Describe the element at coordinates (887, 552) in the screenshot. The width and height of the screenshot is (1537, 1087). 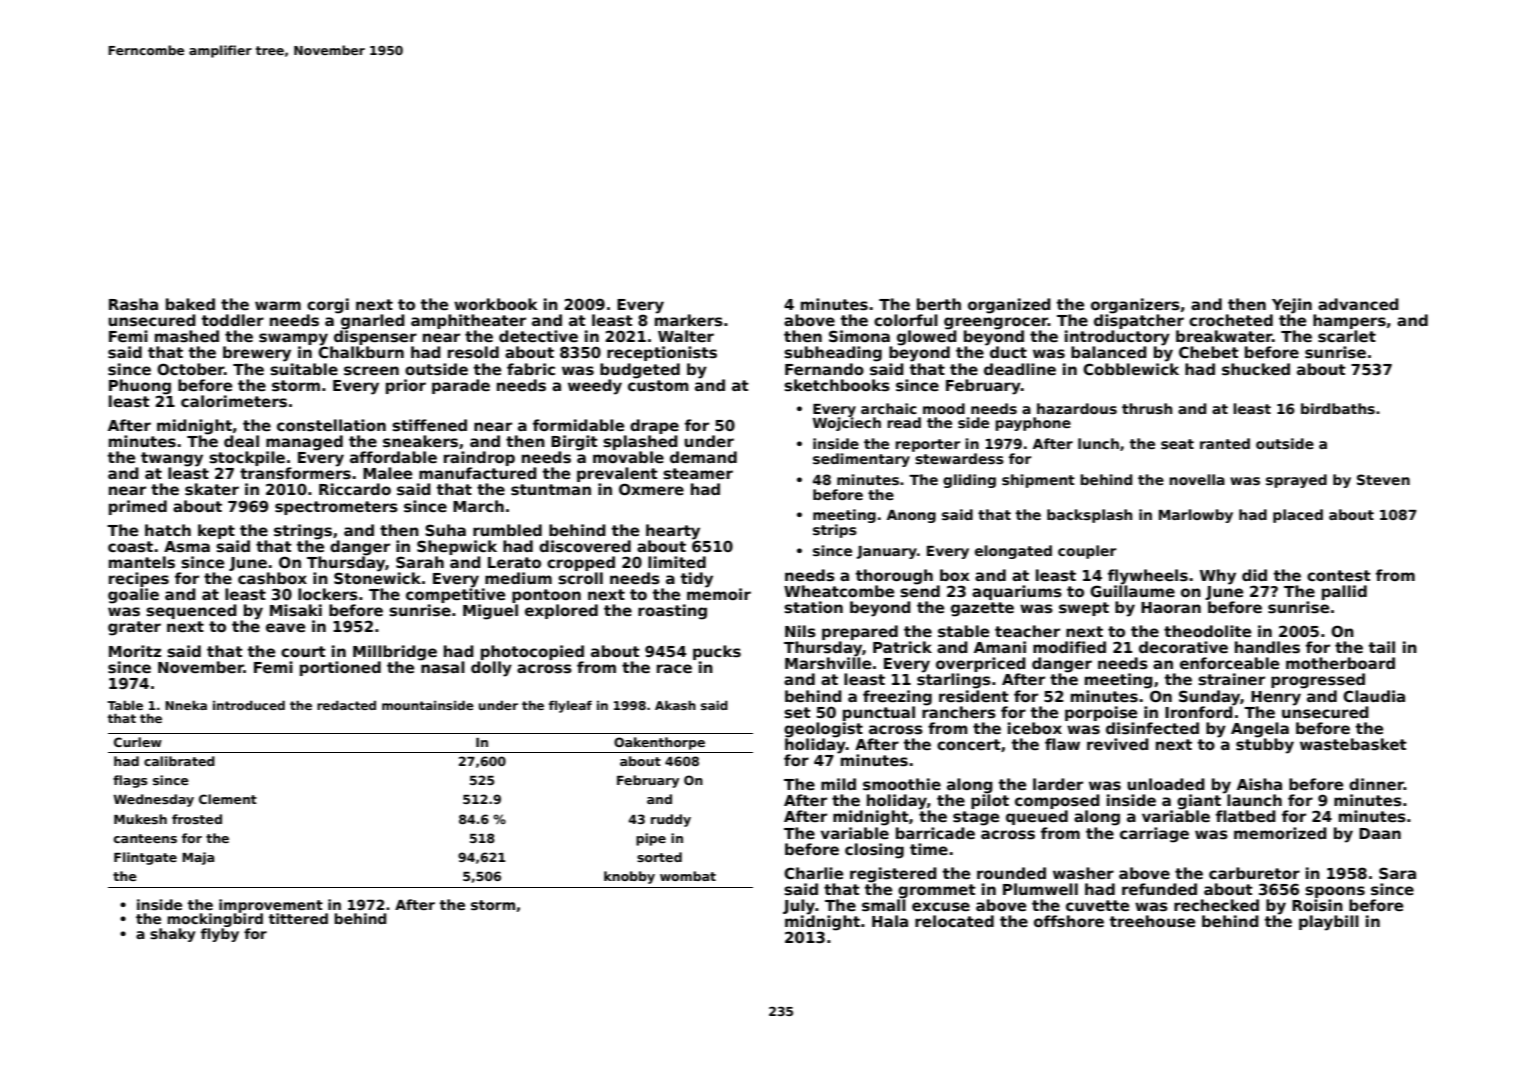
I see `January` at that location.
